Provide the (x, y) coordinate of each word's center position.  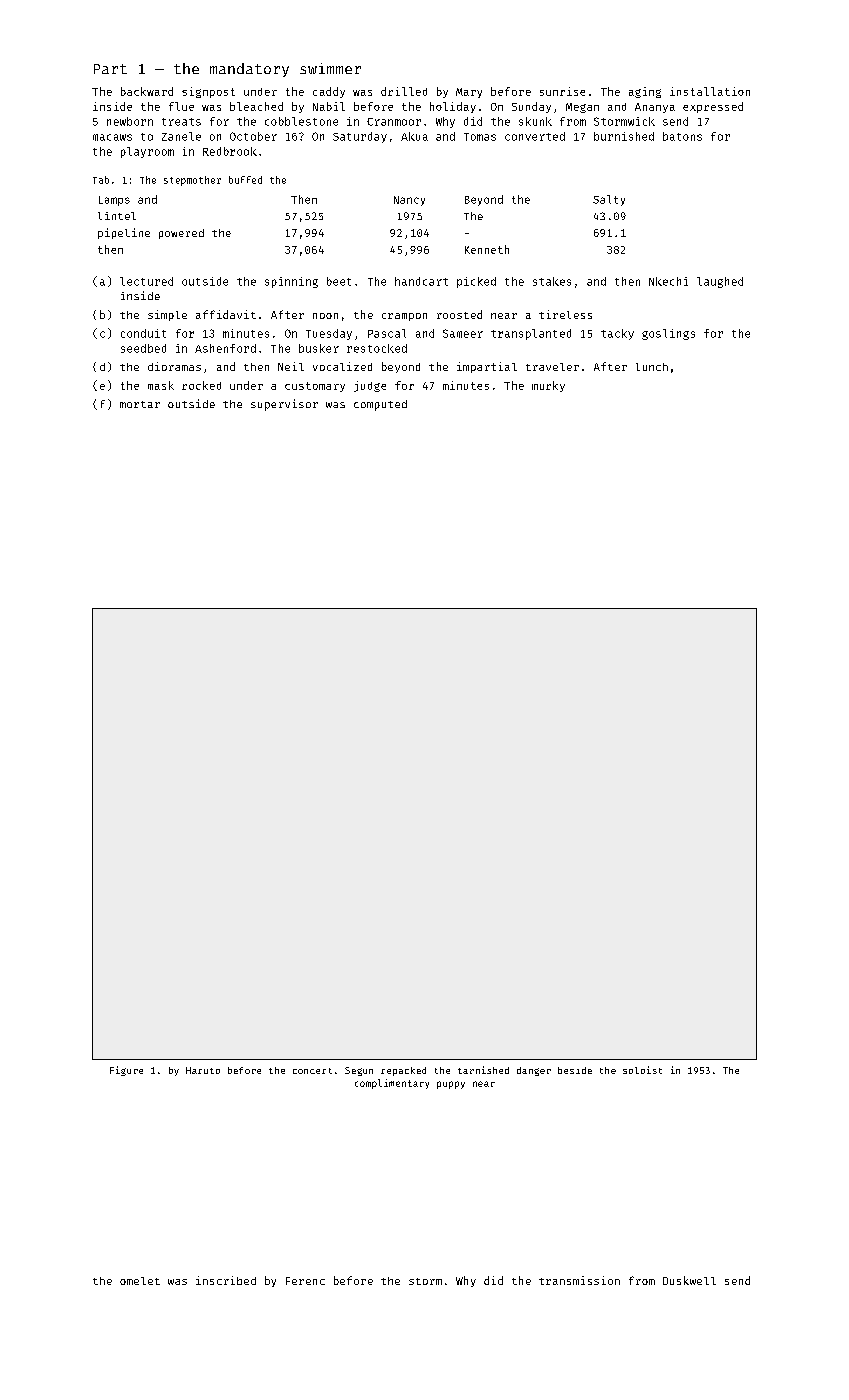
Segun (359, 1071)
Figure (126, 1071)
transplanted (531, 334)
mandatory (249, 70)
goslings (668, 334)
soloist (642, 1070)
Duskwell (689, 1280)
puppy (451, 1085)
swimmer (330, 68)
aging (645, 92)
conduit (143, 333)
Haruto (203, 1070)
